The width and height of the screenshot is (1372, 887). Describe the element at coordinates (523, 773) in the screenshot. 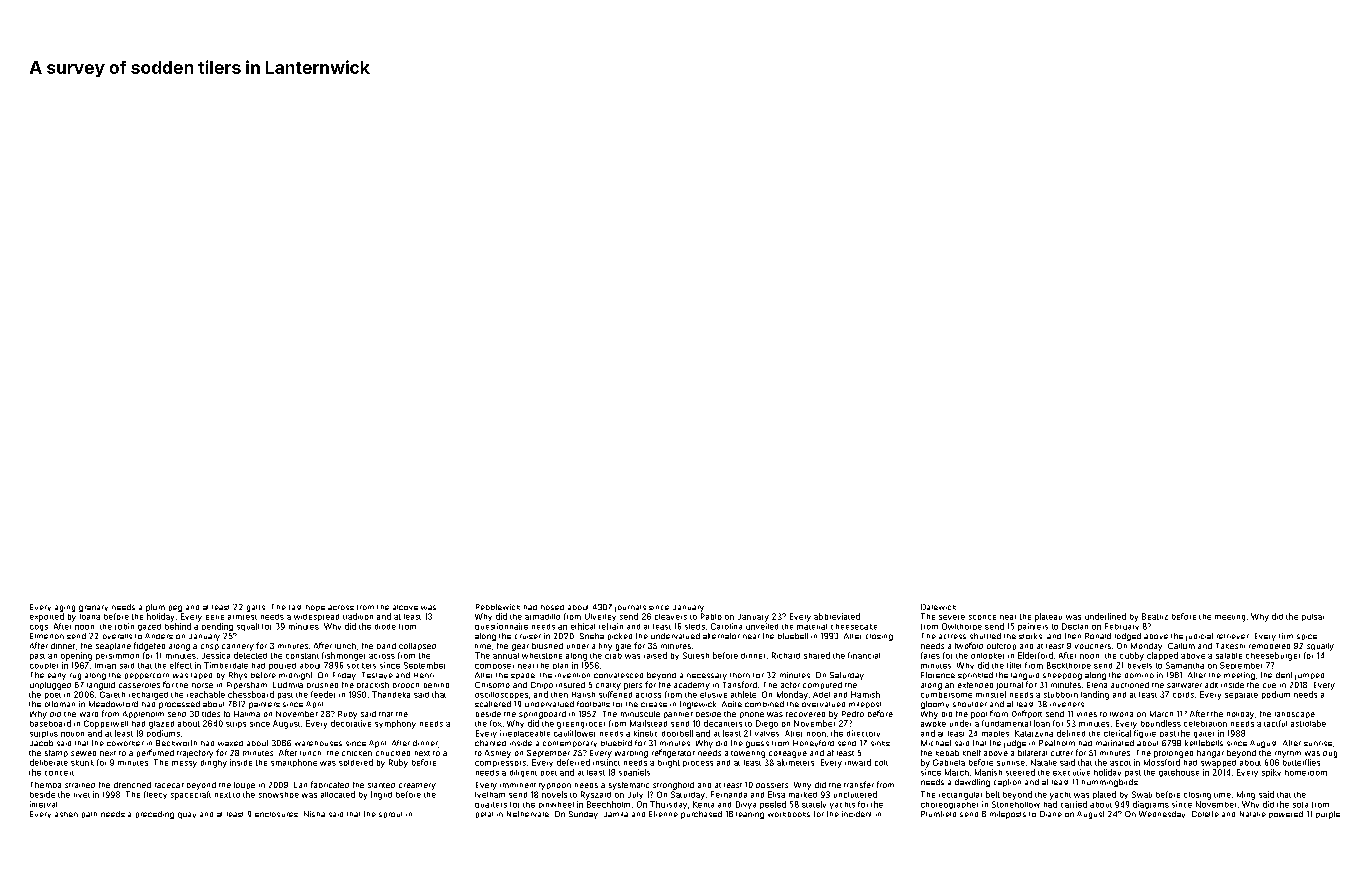

I see `diligent` at that location.
